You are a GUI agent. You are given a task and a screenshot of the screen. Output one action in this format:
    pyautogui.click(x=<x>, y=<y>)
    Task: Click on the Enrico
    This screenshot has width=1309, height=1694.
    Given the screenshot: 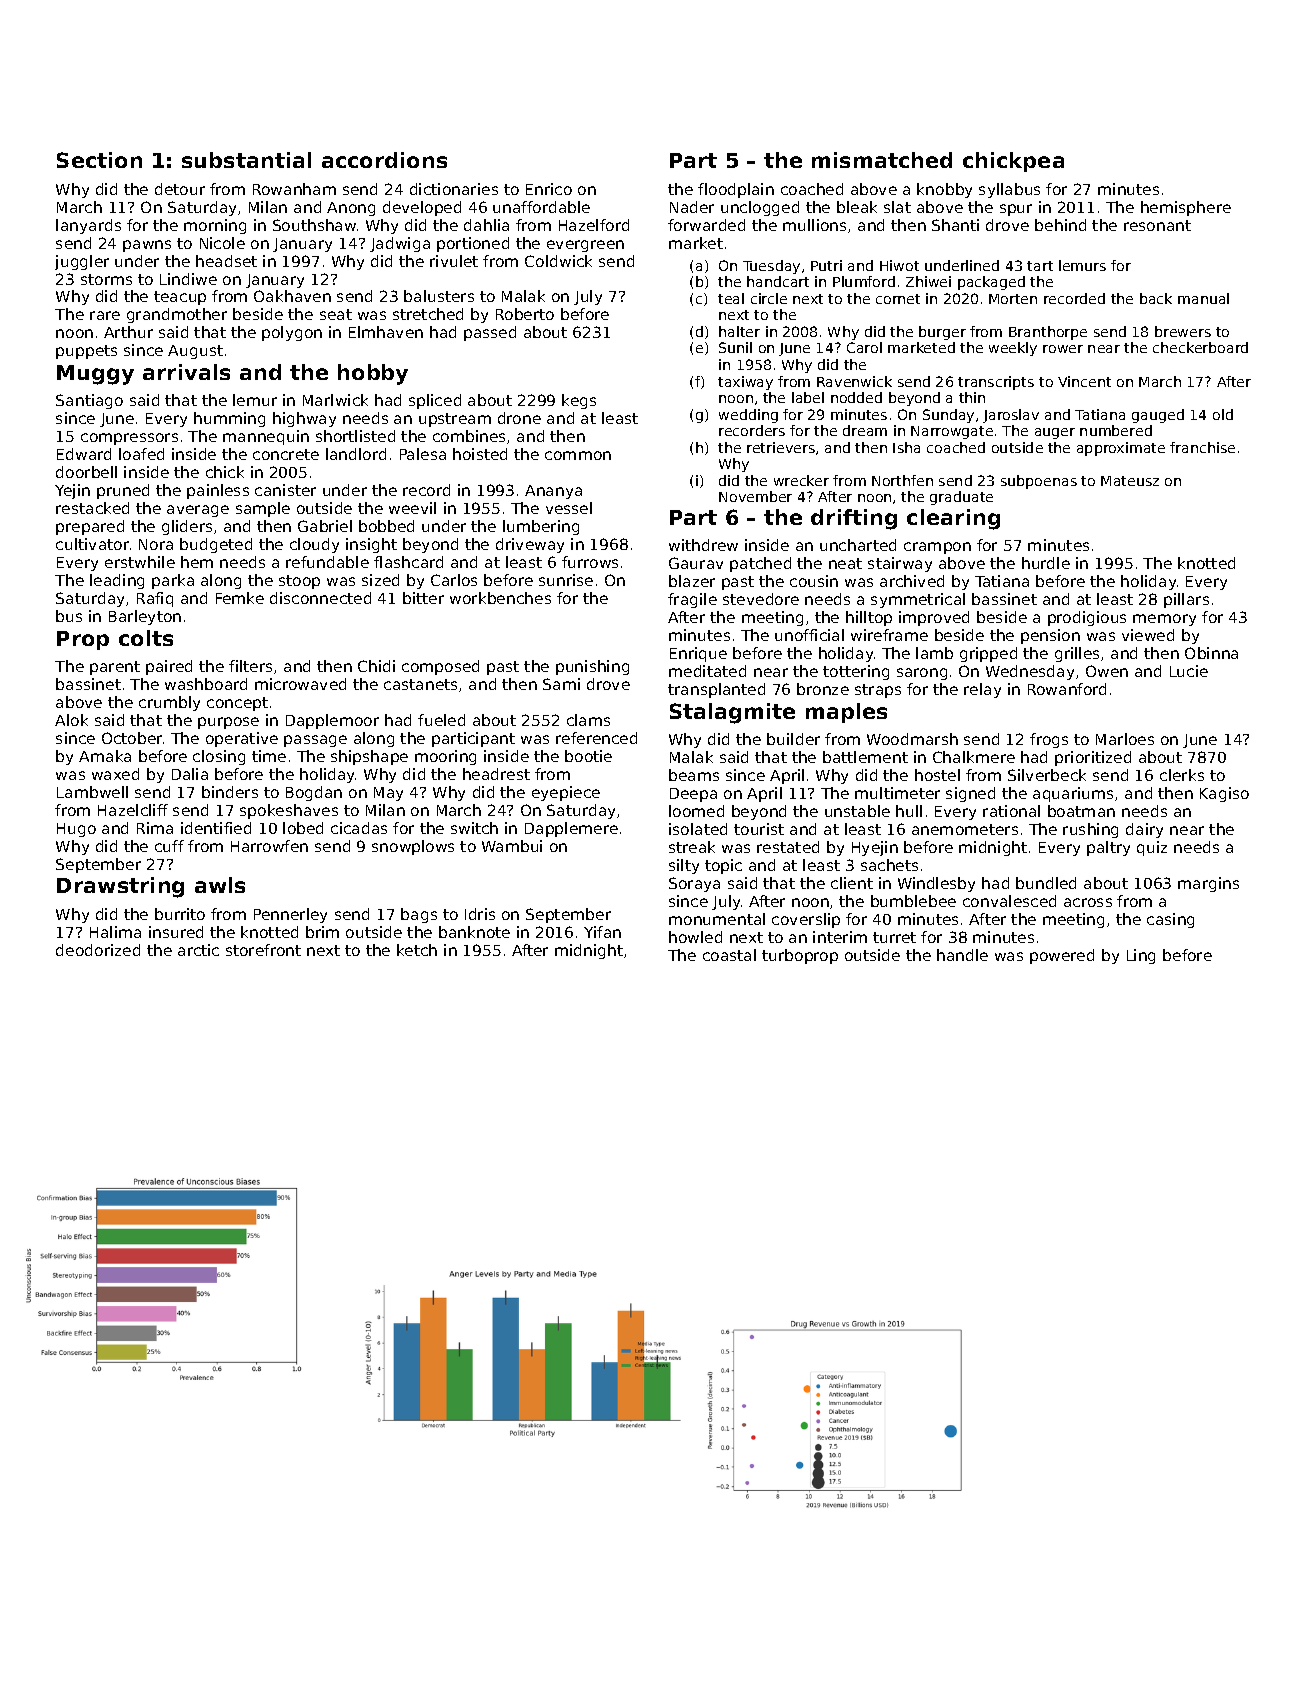 What is the action you would take?
    pyautogui.click(x=549, y=189)
